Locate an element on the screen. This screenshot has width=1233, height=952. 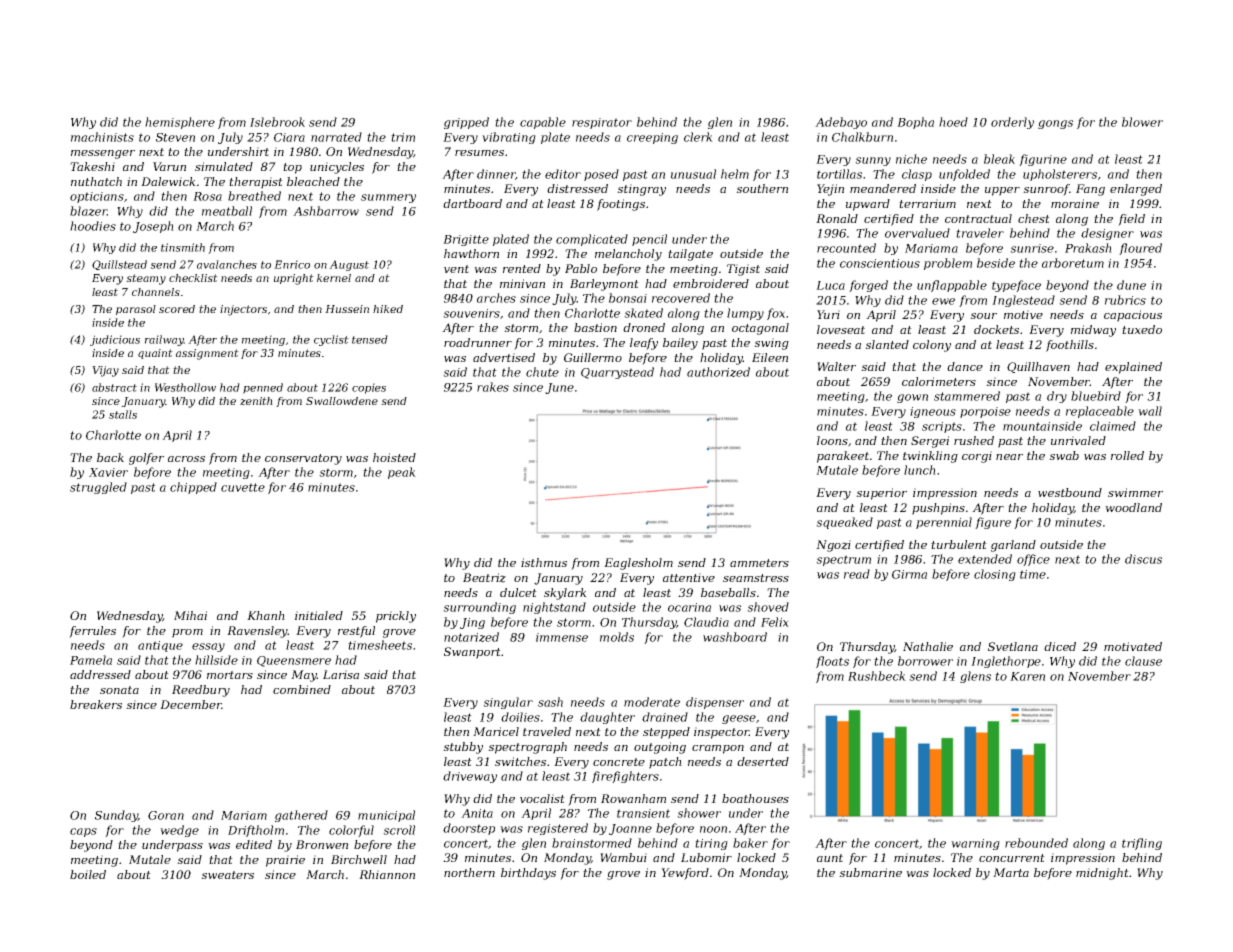
gathered is located at coordinates (301, 816).
